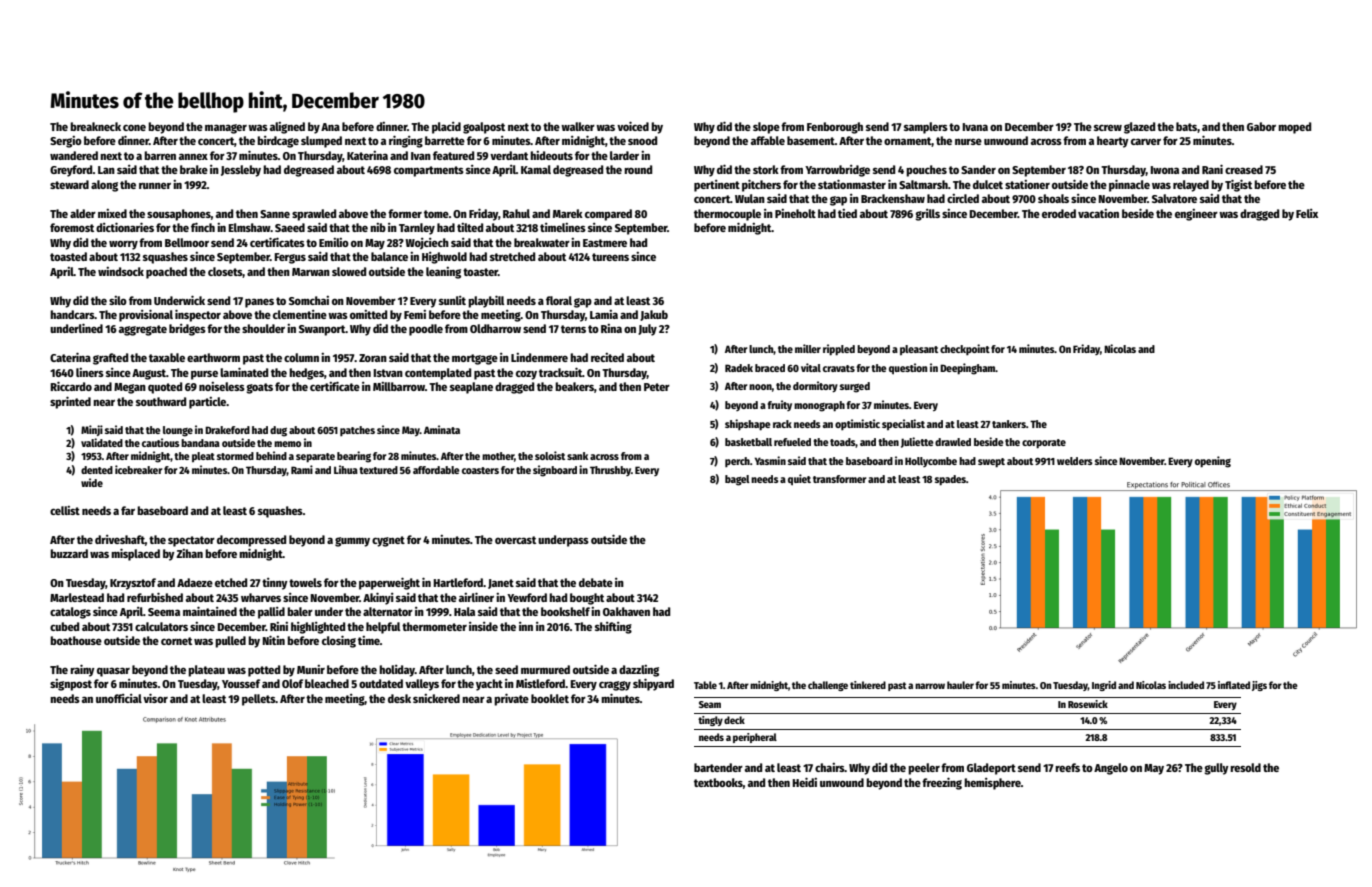 This screenshot has height=887, width=1372. What do you see at coordinates (436, 214) in the screenshot?
I see `tome` at bounding box center [436, 214].
